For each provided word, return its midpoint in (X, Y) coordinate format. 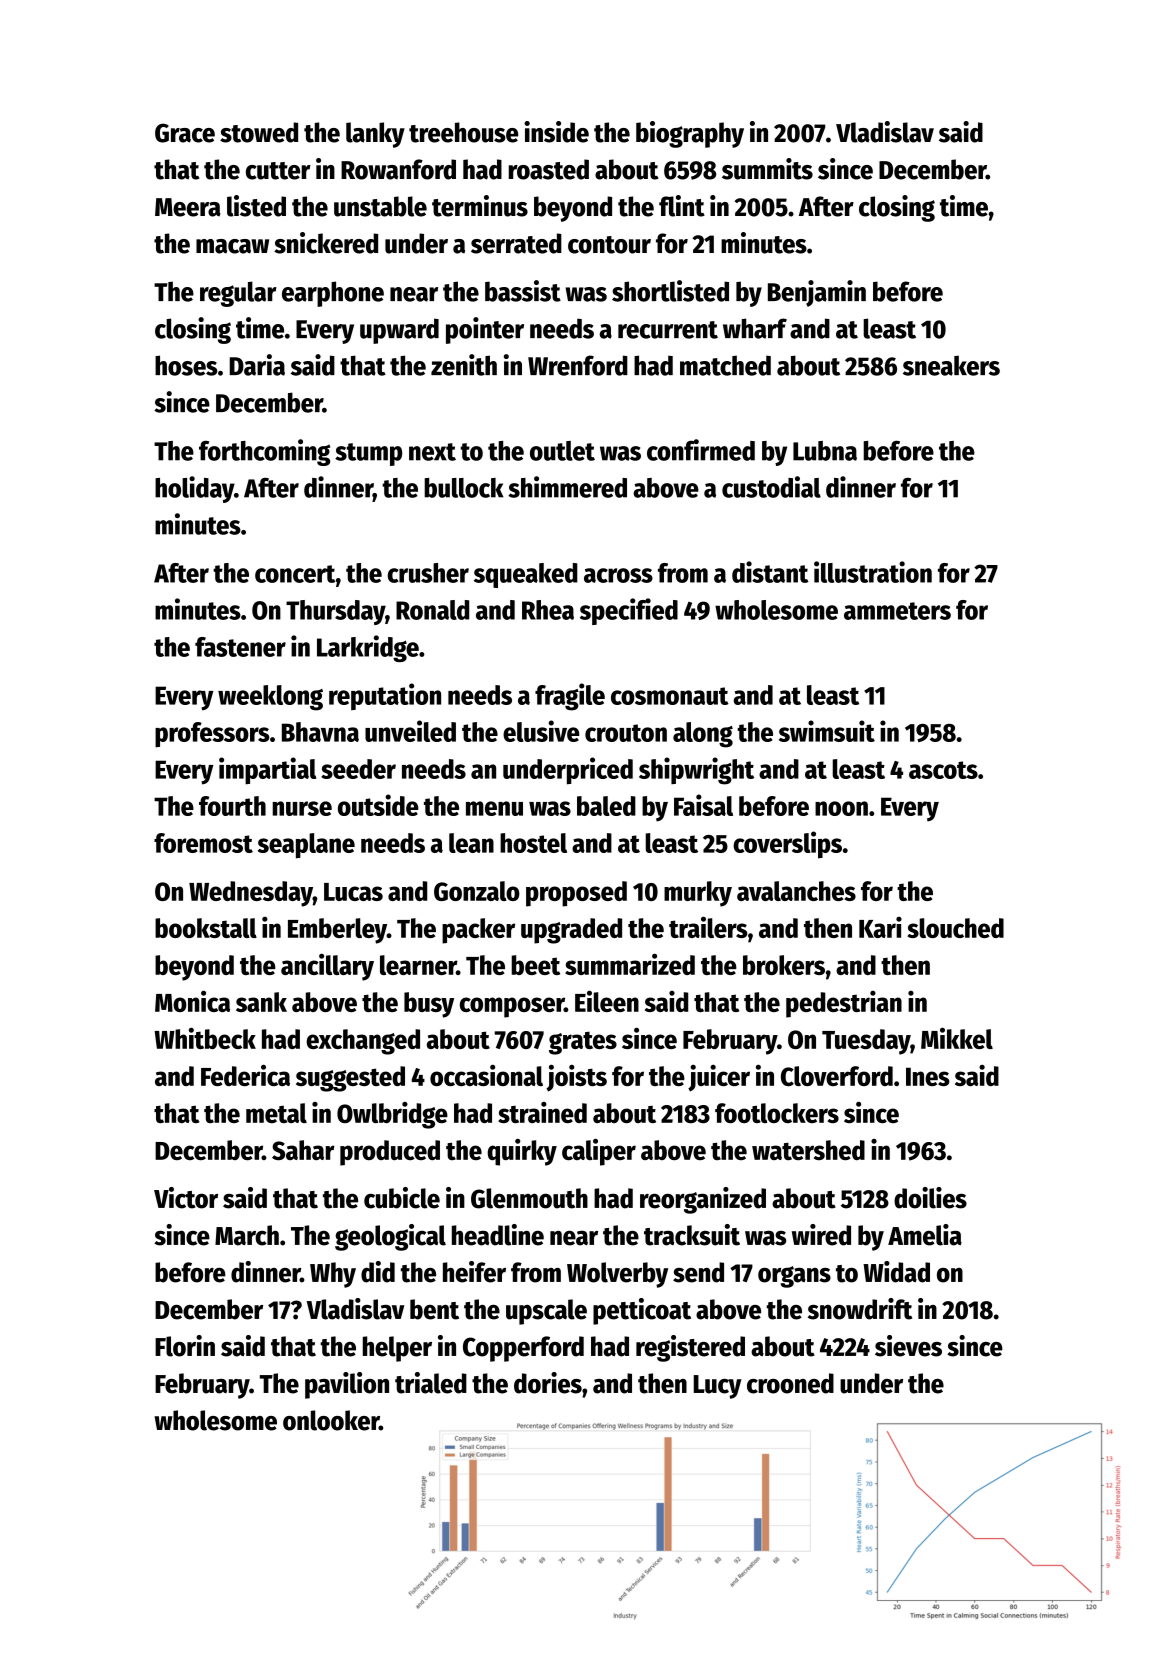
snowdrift (860, 1309)
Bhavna (320, 732)
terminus (480, 206)
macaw (232, 246)
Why (333, 1275)
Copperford (523, 1349)
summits (767, 169)
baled (606, 806)
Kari (880, 927)
